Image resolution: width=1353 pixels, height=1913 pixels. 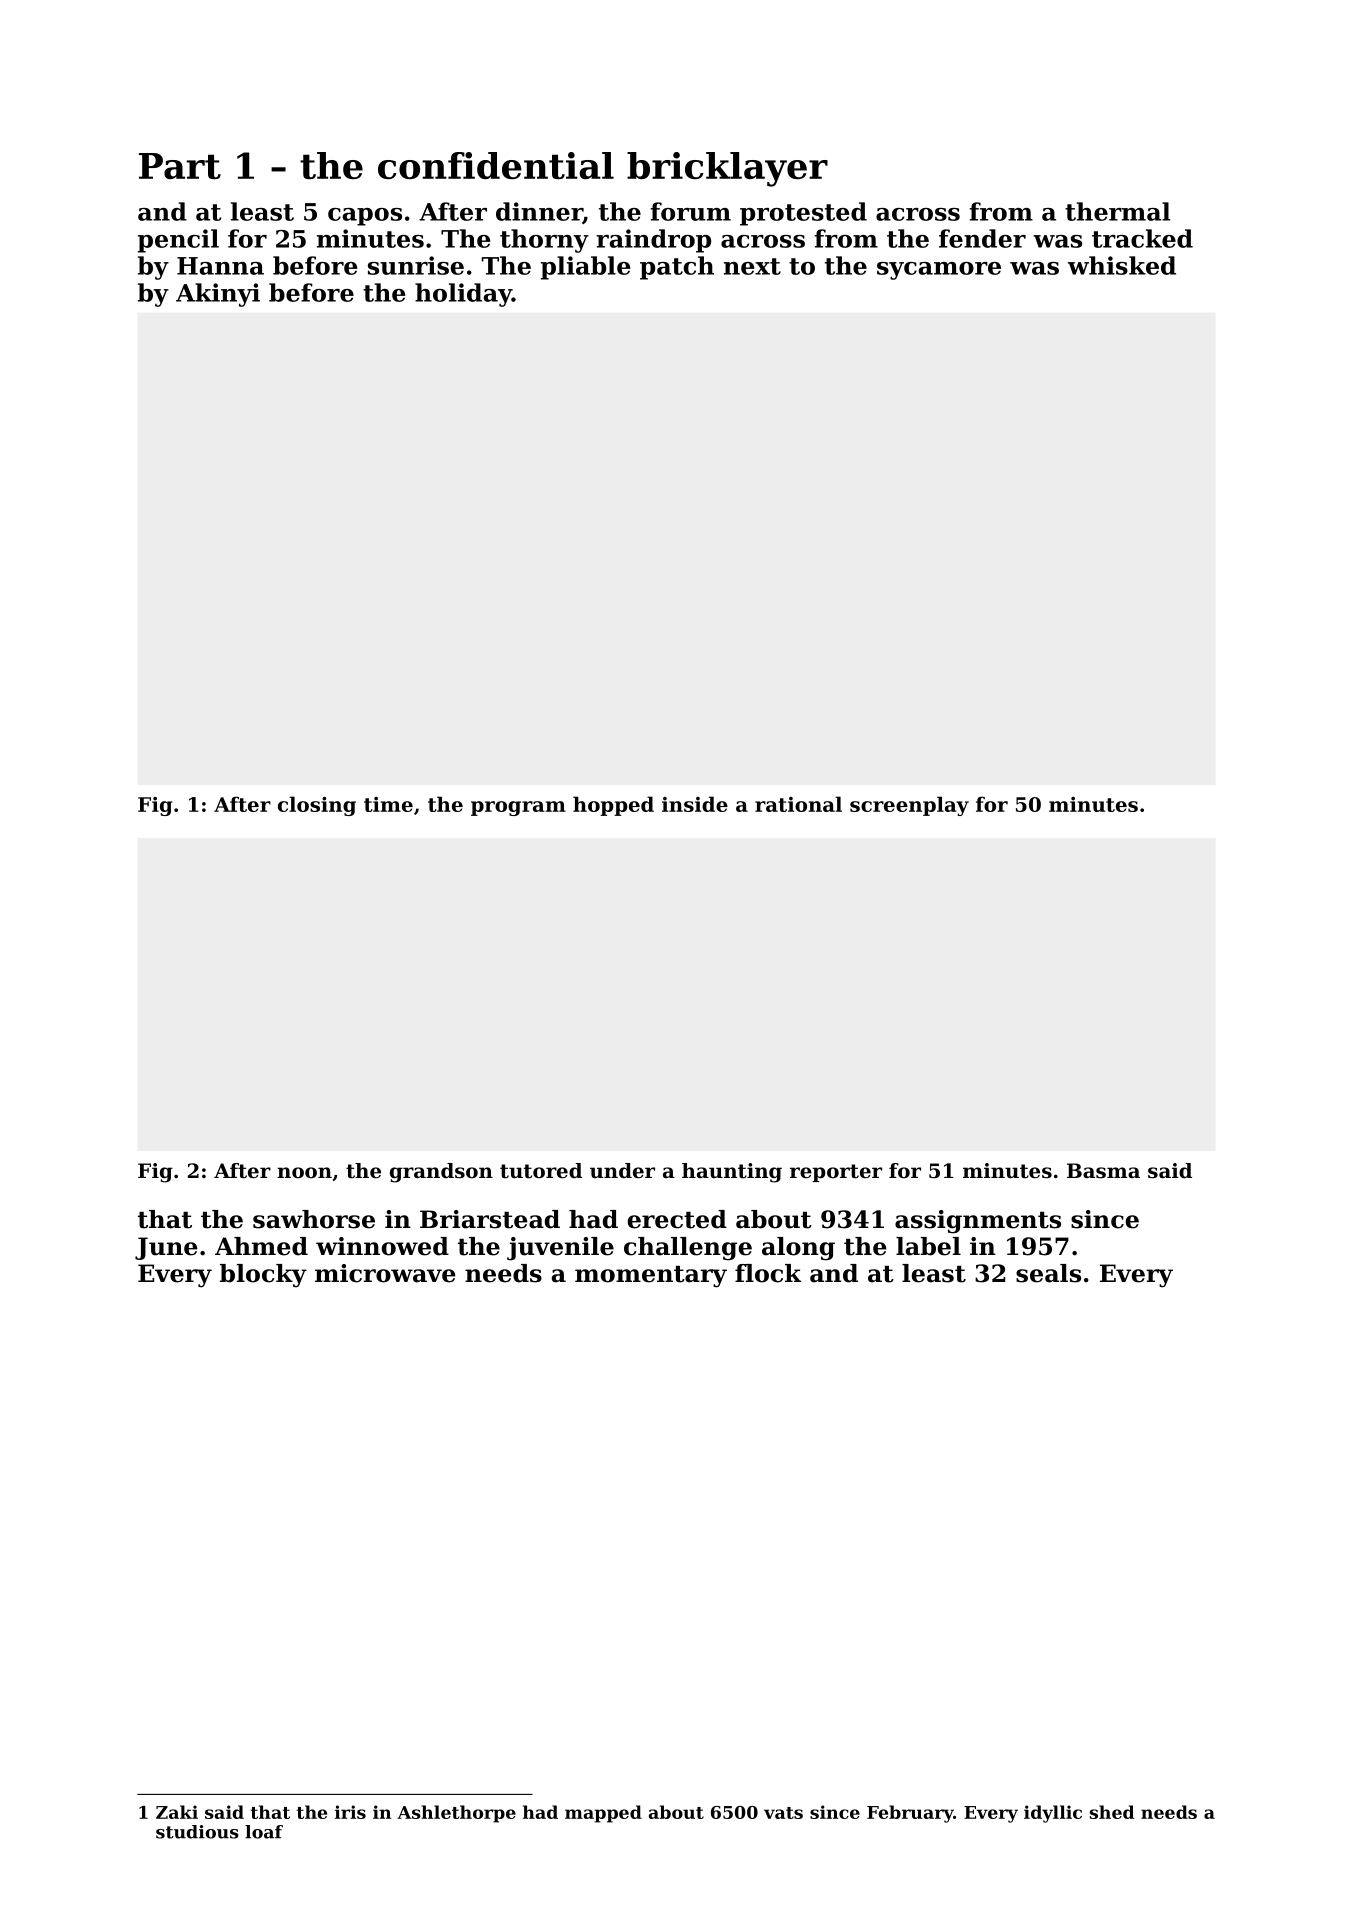 I want to click on time, so click(x=388, y=804).
